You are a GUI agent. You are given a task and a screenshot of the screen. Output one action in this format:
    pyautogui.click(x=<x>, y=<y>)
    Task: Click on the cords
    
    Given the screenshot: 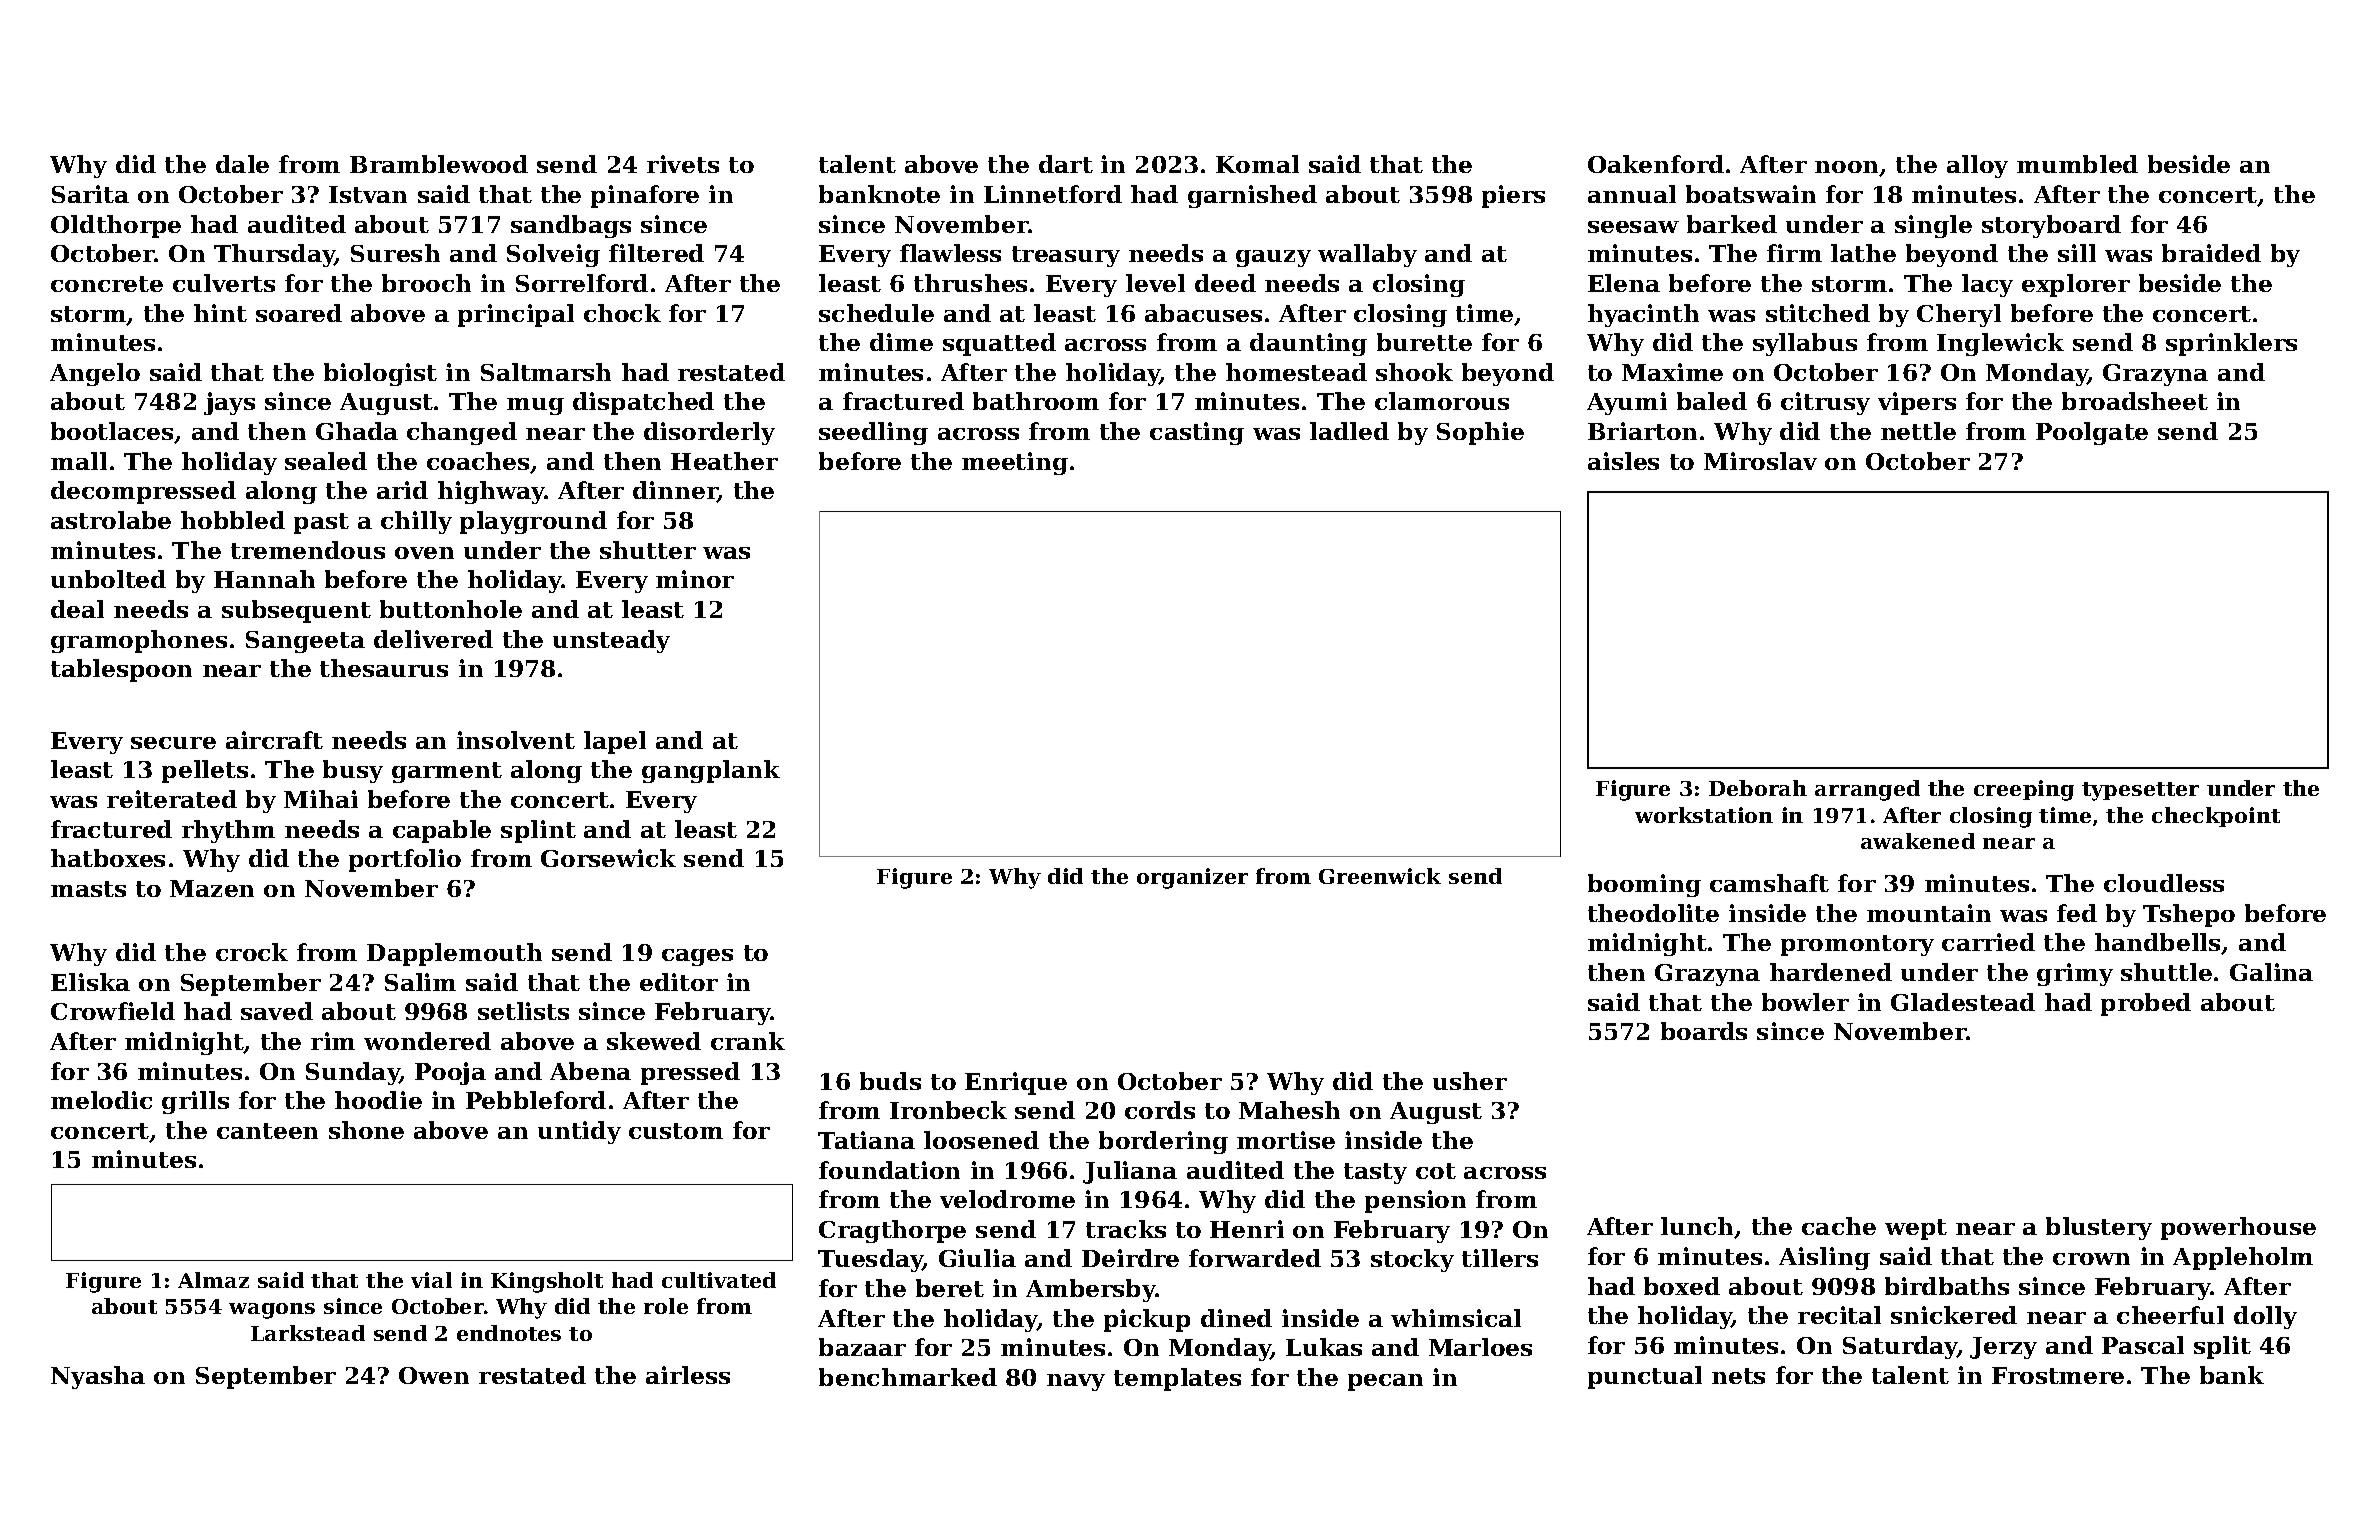 What is the action you would take?
    pyautogui.click(x=1160, y=1110)
